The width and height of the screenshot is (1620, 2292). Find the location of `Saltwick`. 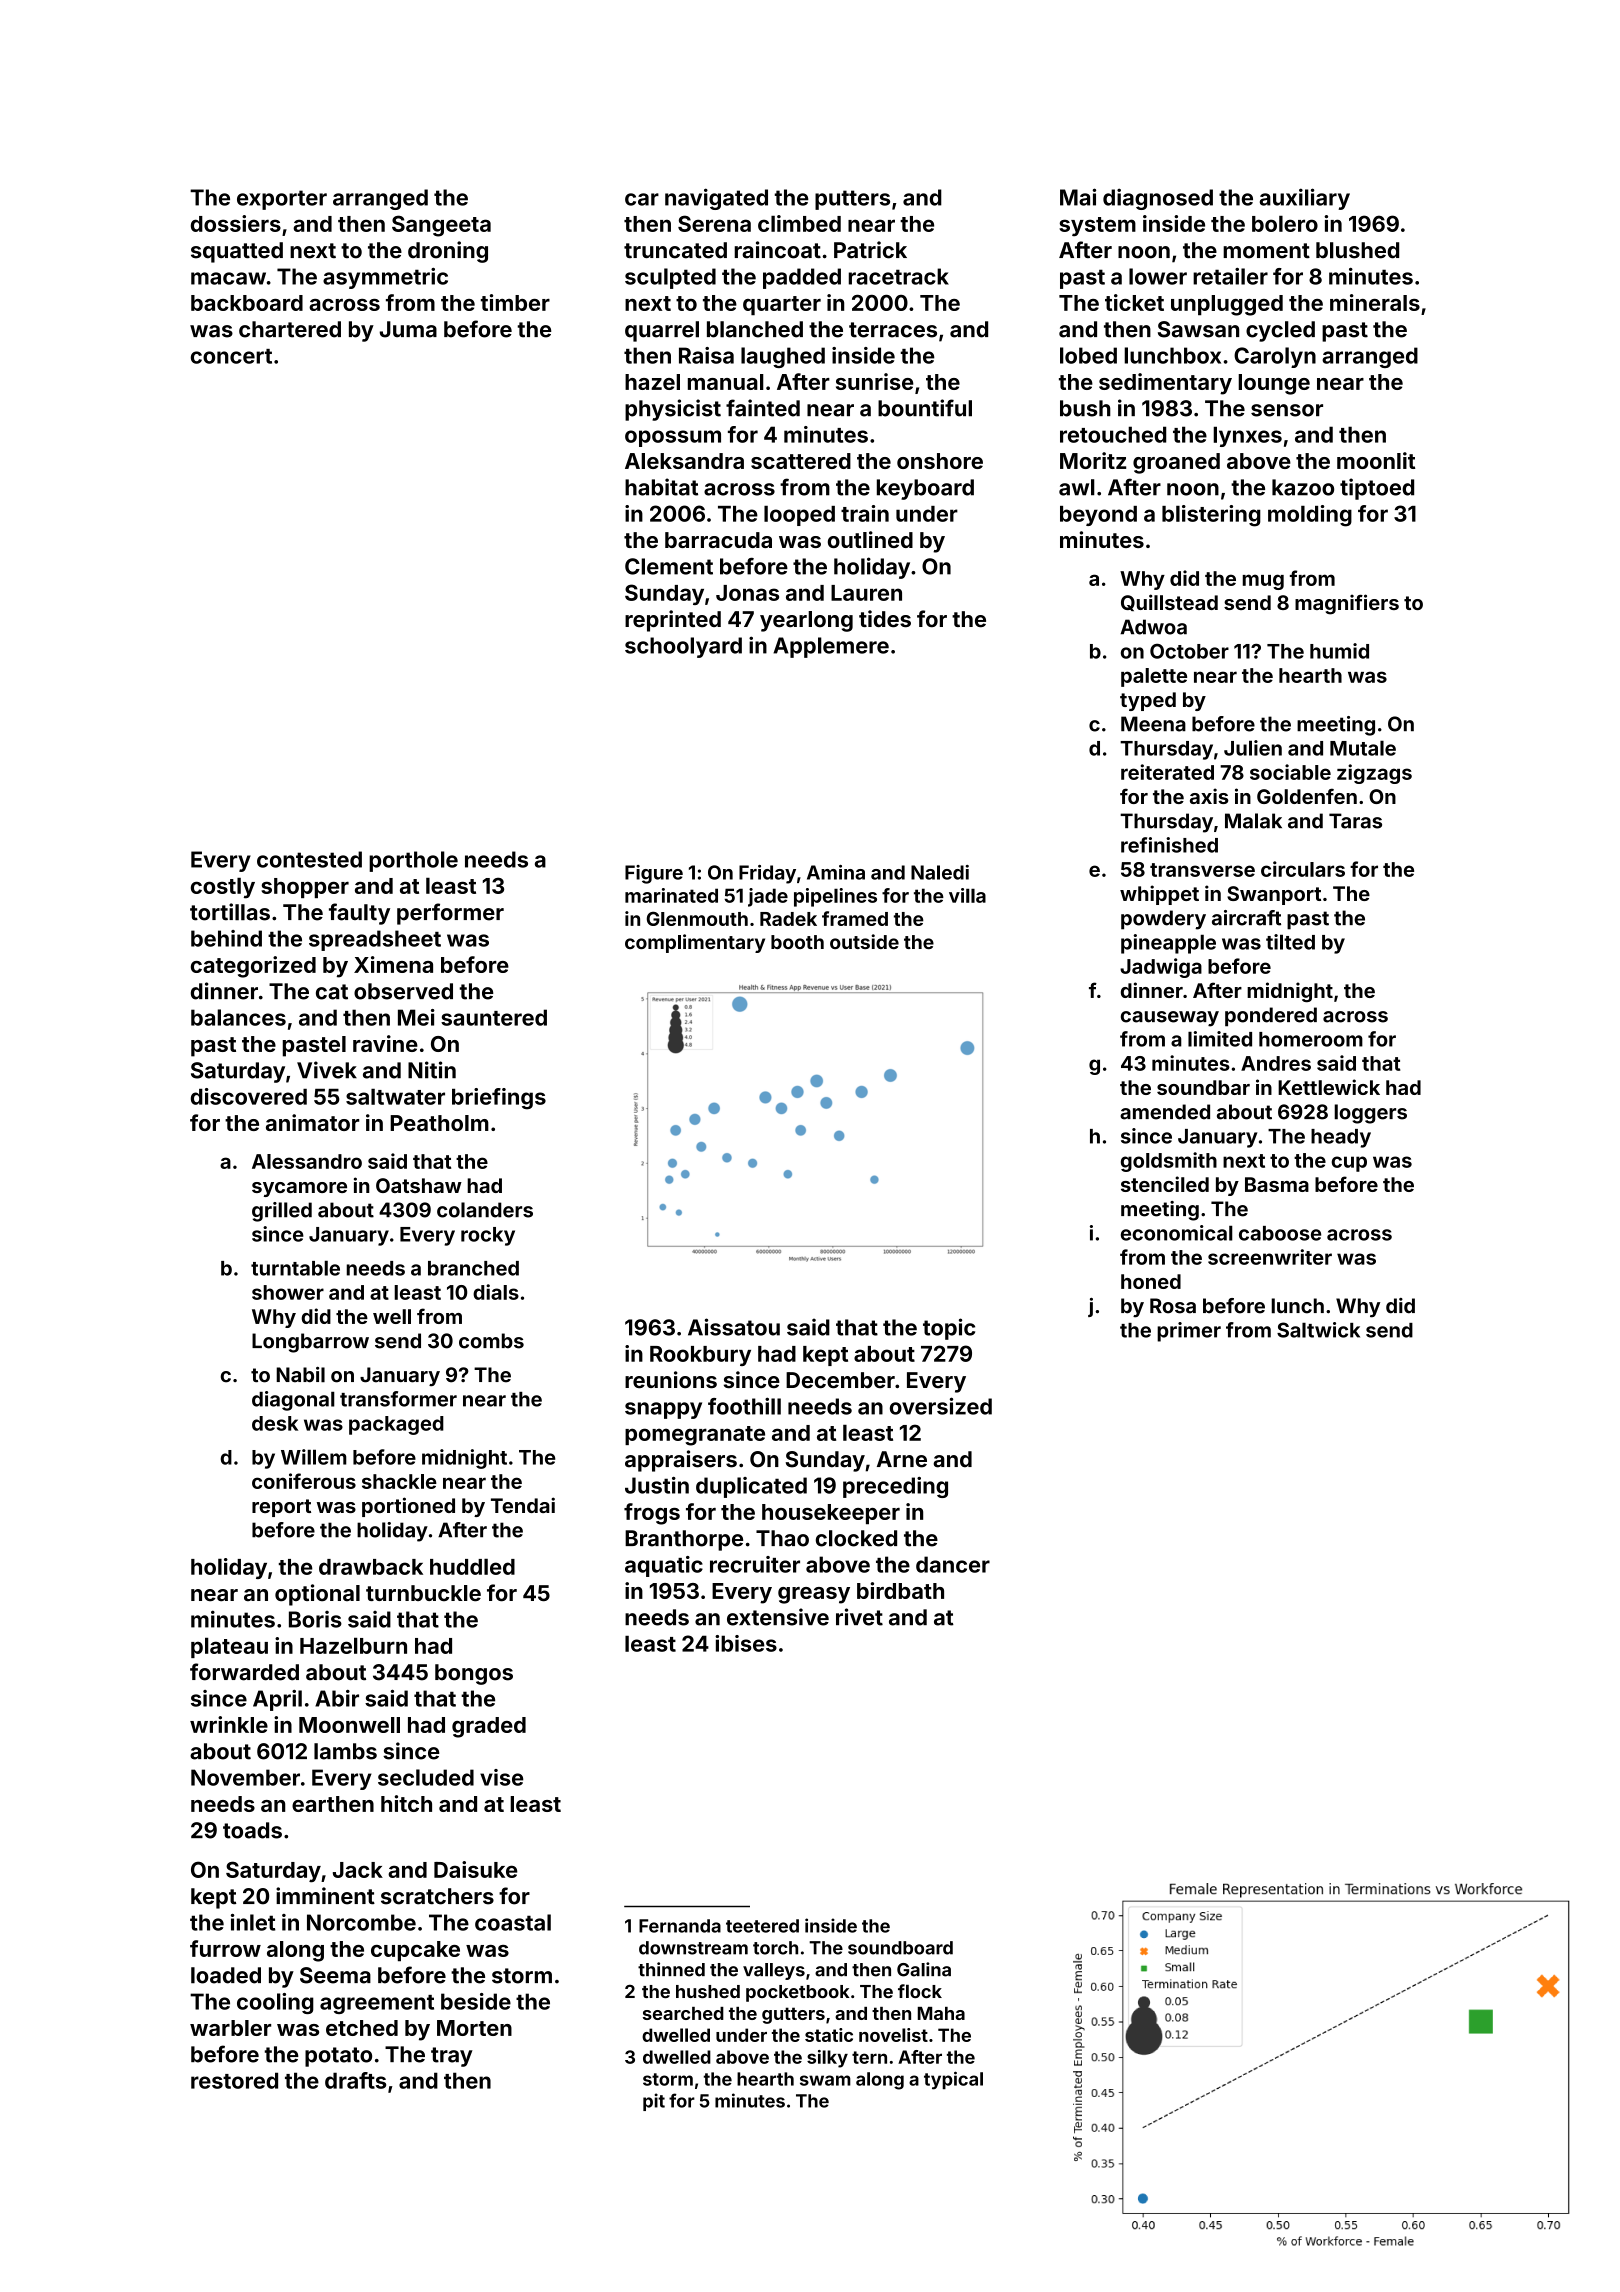

Saltwick is located at coordinates (1318, 1330).
